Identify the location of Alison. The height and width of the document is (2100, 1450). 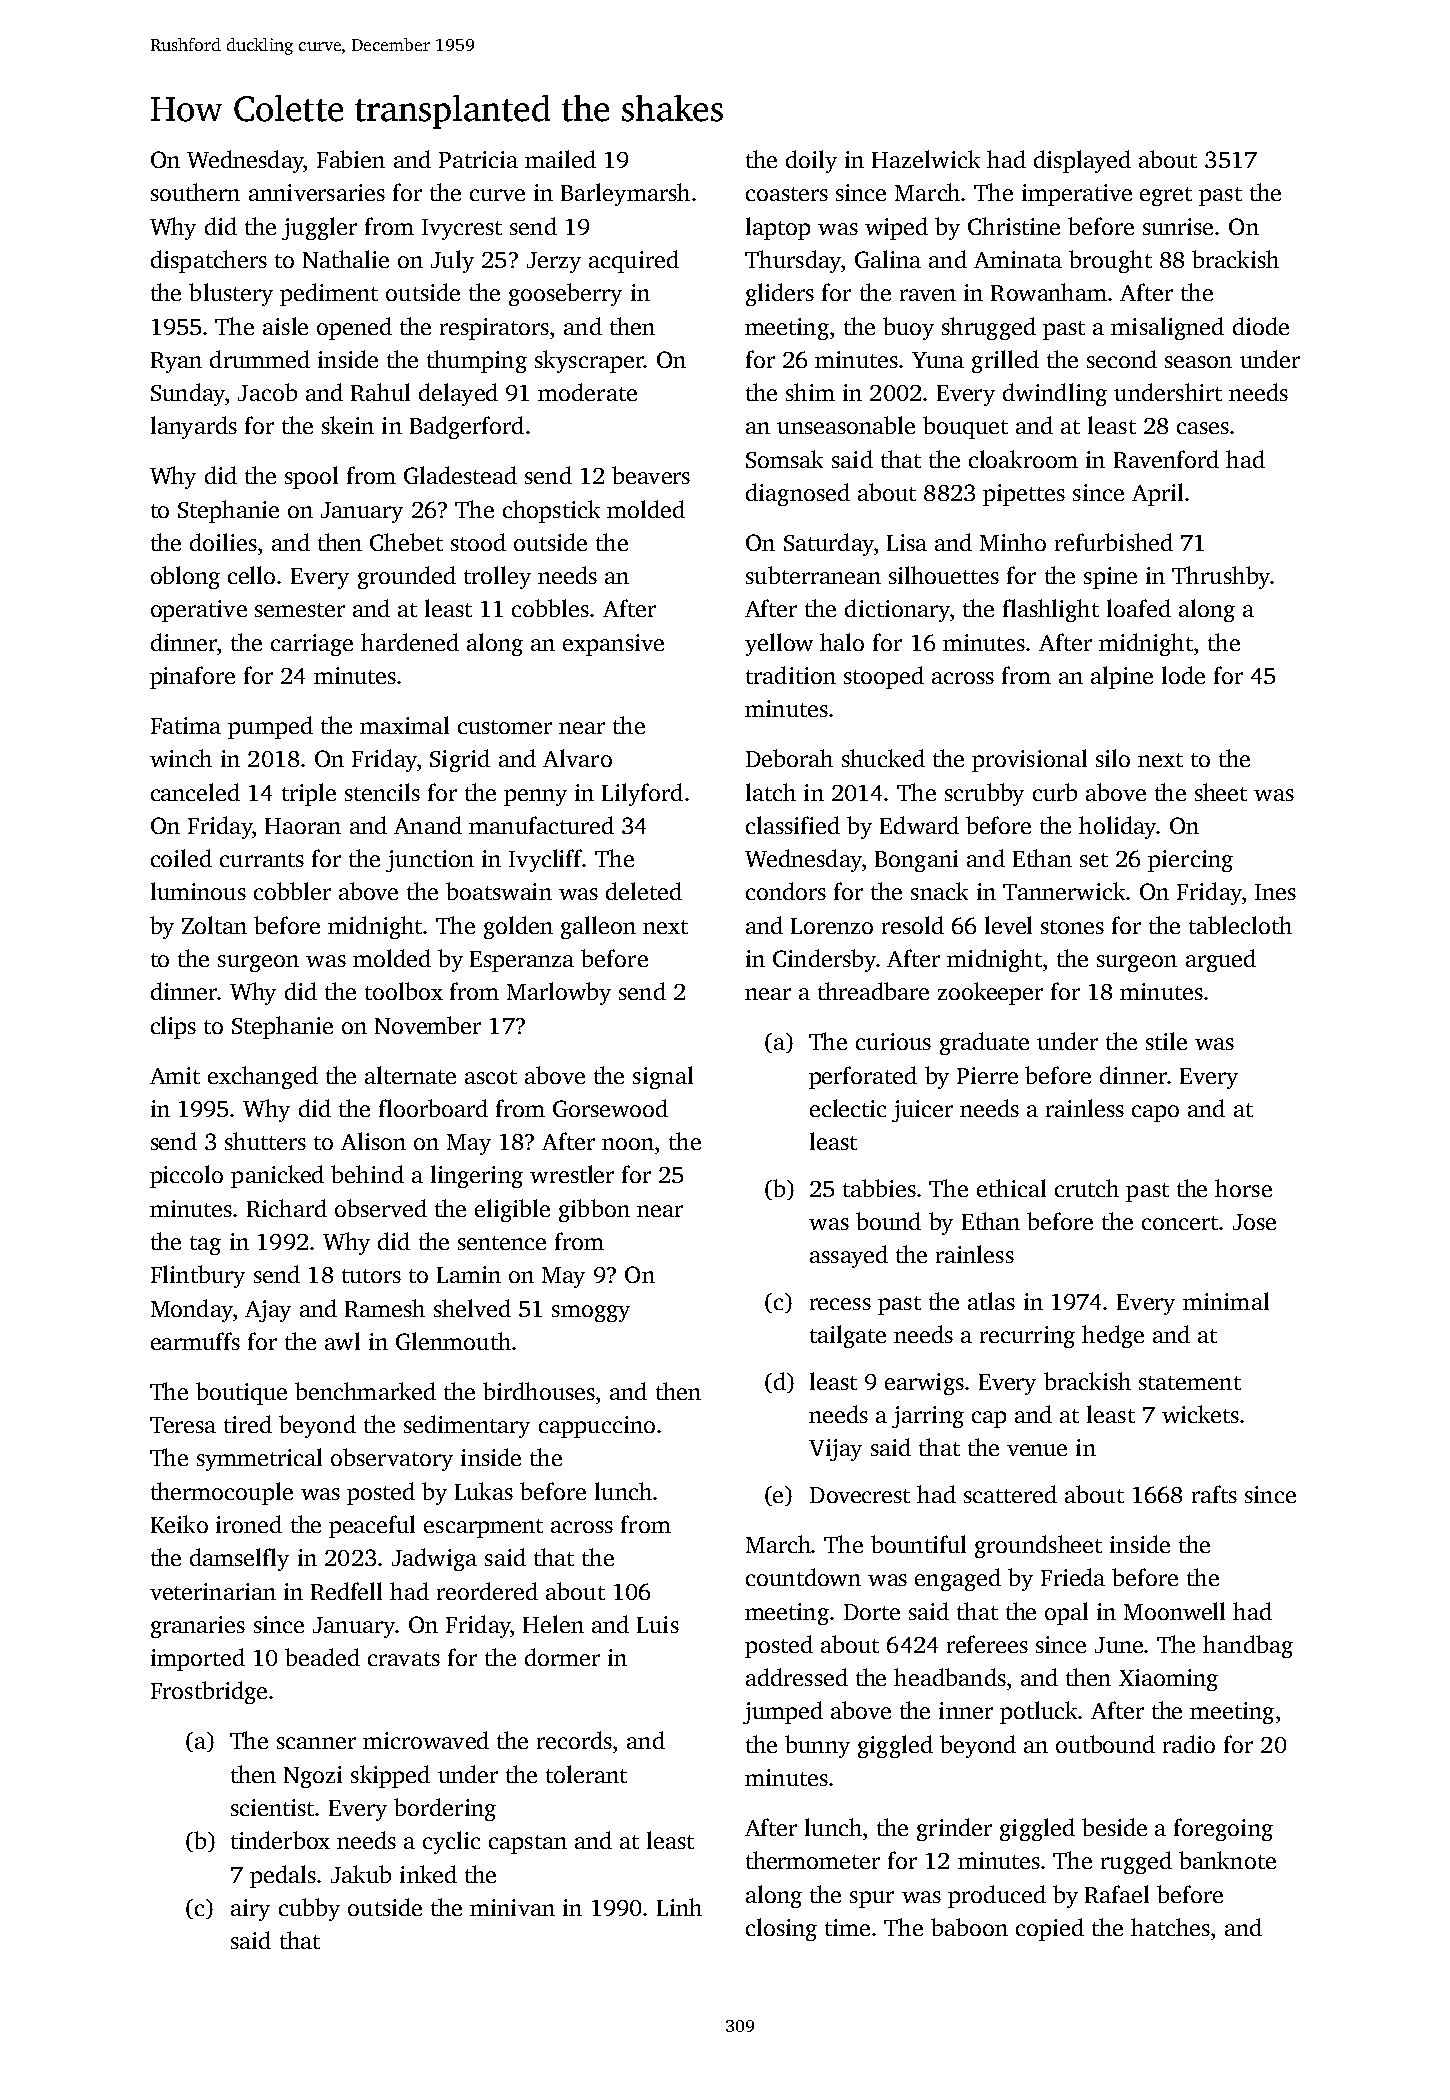
(373, 1141).
